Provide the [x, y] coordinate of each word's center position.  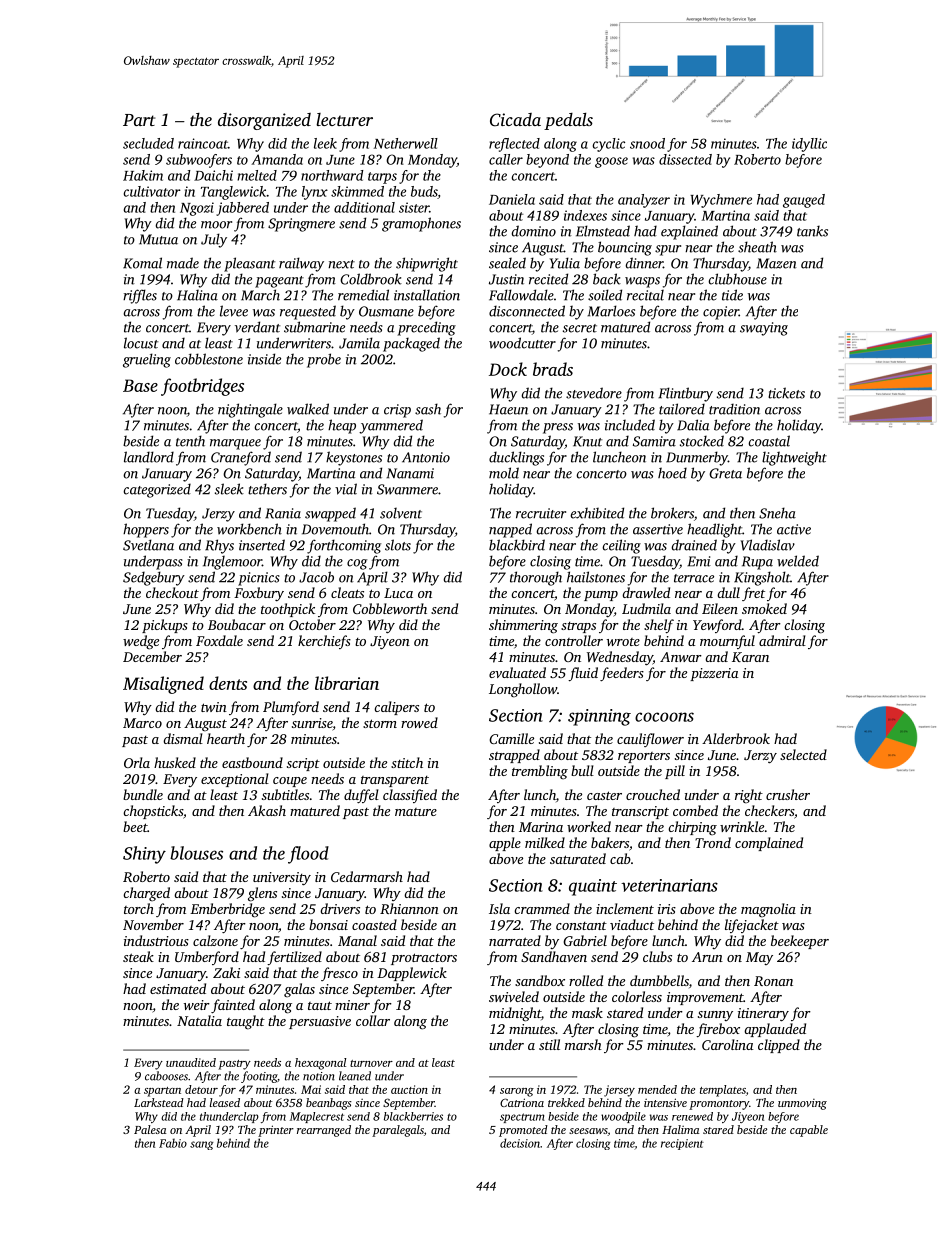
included [630, 425]
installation [427, 295]
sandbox [540, 980]
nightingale [250, 410]
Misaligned [163, 685]
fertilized [294, 958]
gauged [804, 201]
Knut [587, 441]
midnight [515, 1014]
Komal [142, 263]
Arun [707, 957]
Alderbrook [736, 738]
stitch [407, 762]
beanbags [329, 1104]
